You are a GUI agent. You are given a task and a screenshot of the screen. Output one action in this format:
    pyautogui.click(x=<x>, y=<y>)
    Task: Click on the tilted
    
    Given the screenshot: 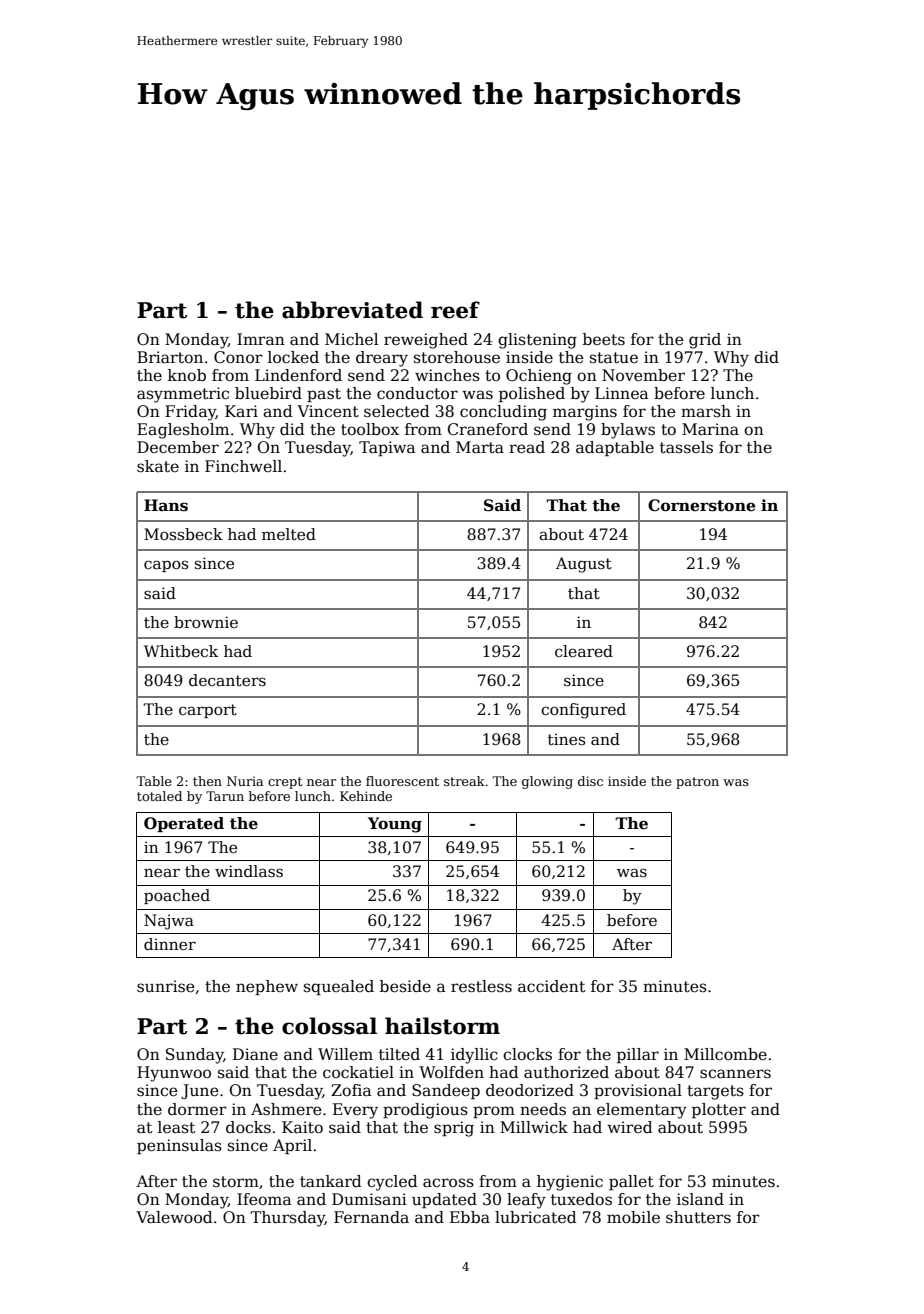 What is the action you would take?
    pyautogui.click(x=399, y=1054)
